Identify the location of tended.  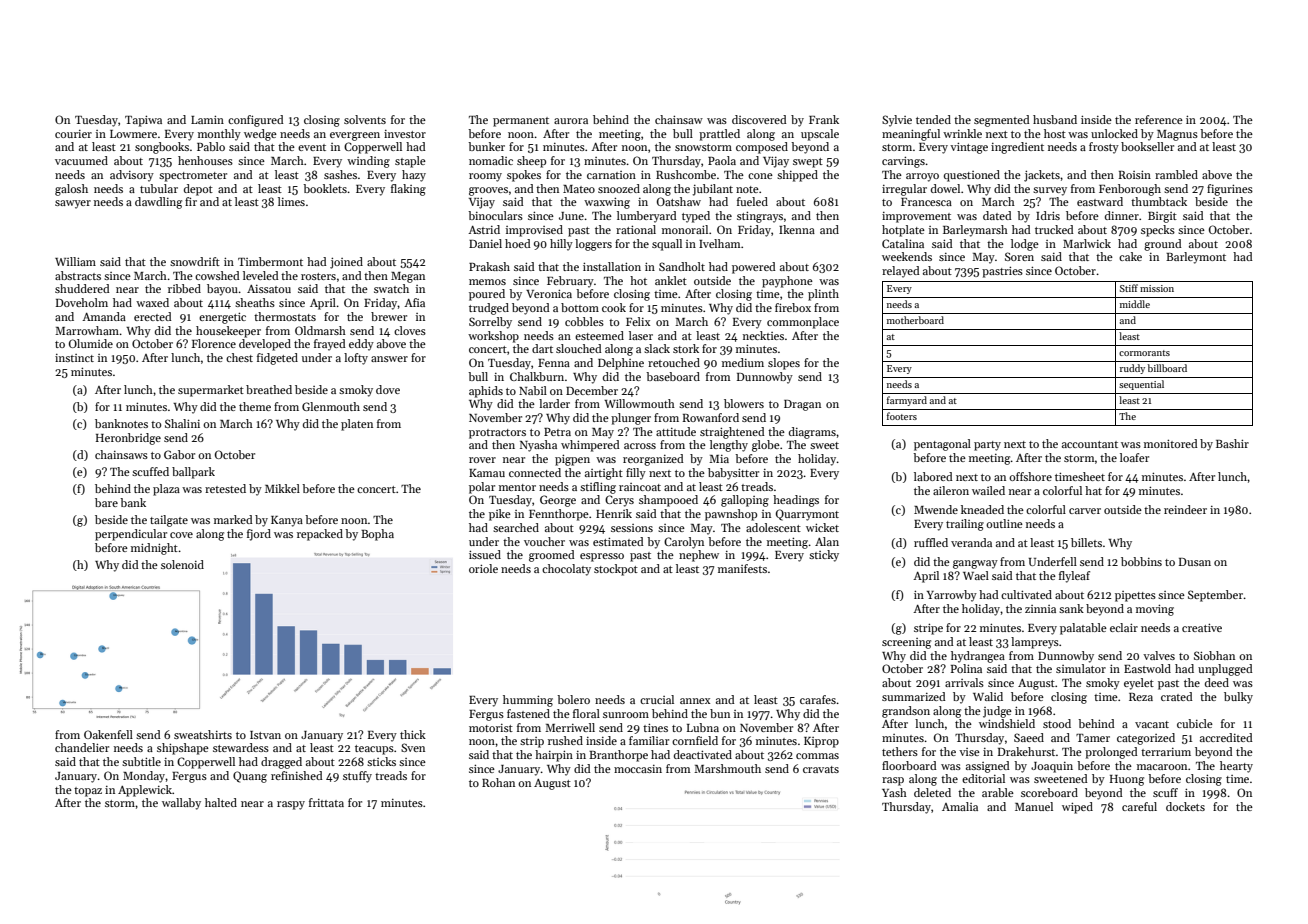
(933, 119).
